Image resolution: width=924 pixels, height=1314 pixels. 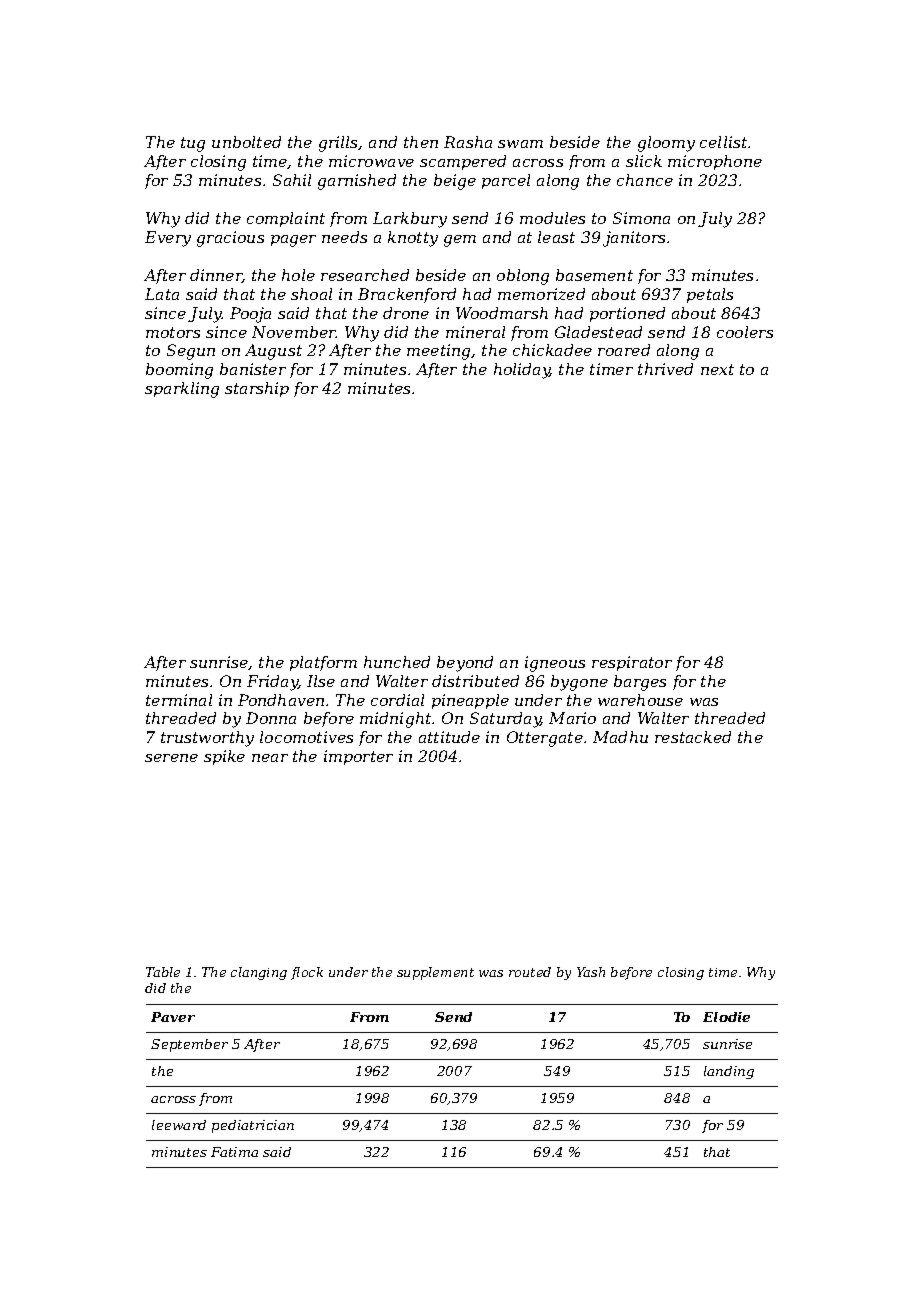 I want to click on oblong, so click(x=523, y=277).
